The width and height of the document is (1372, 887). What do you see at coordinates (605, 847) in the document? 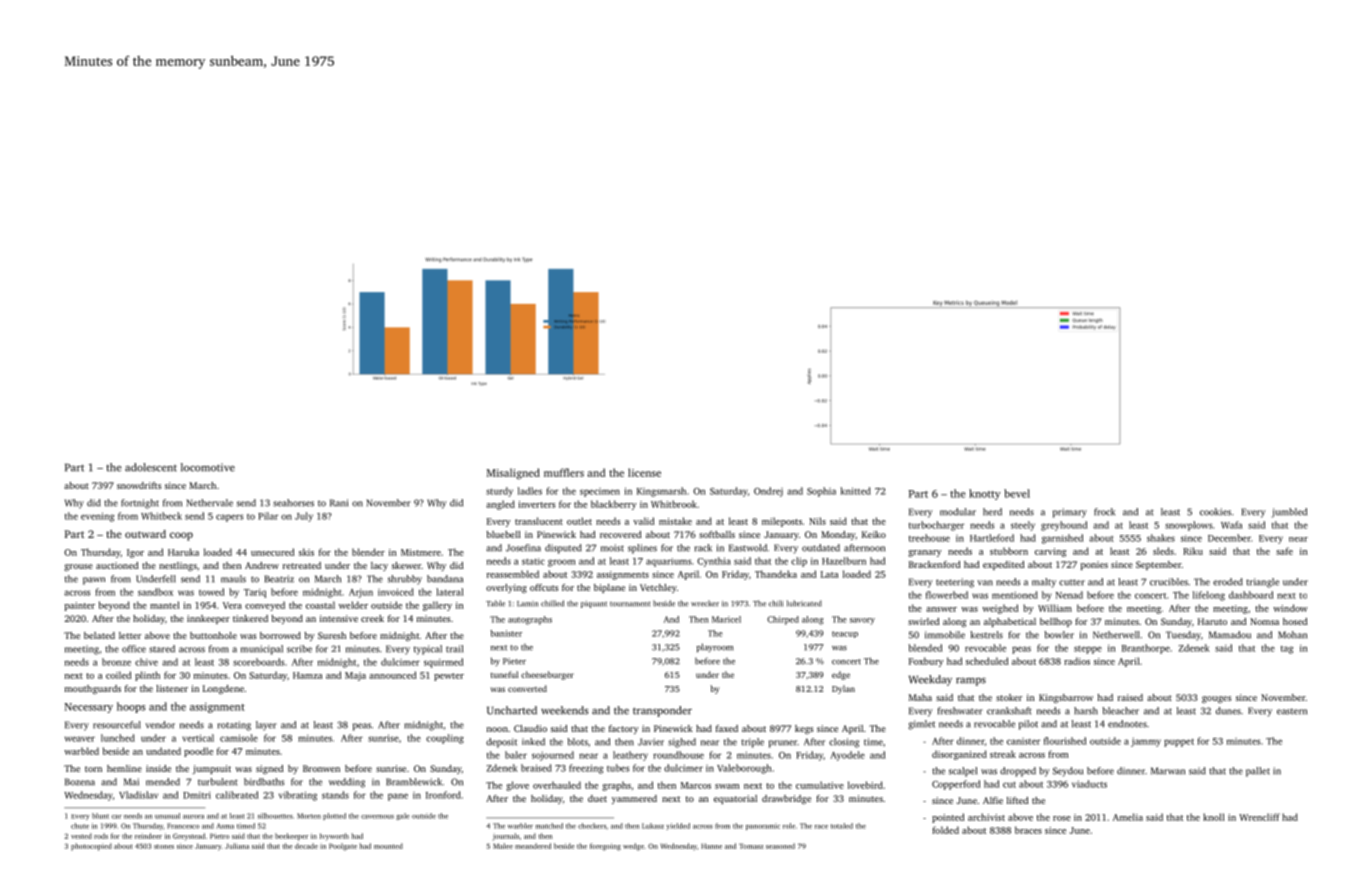
I see `foregoing` at bounding box center [605, 847].
